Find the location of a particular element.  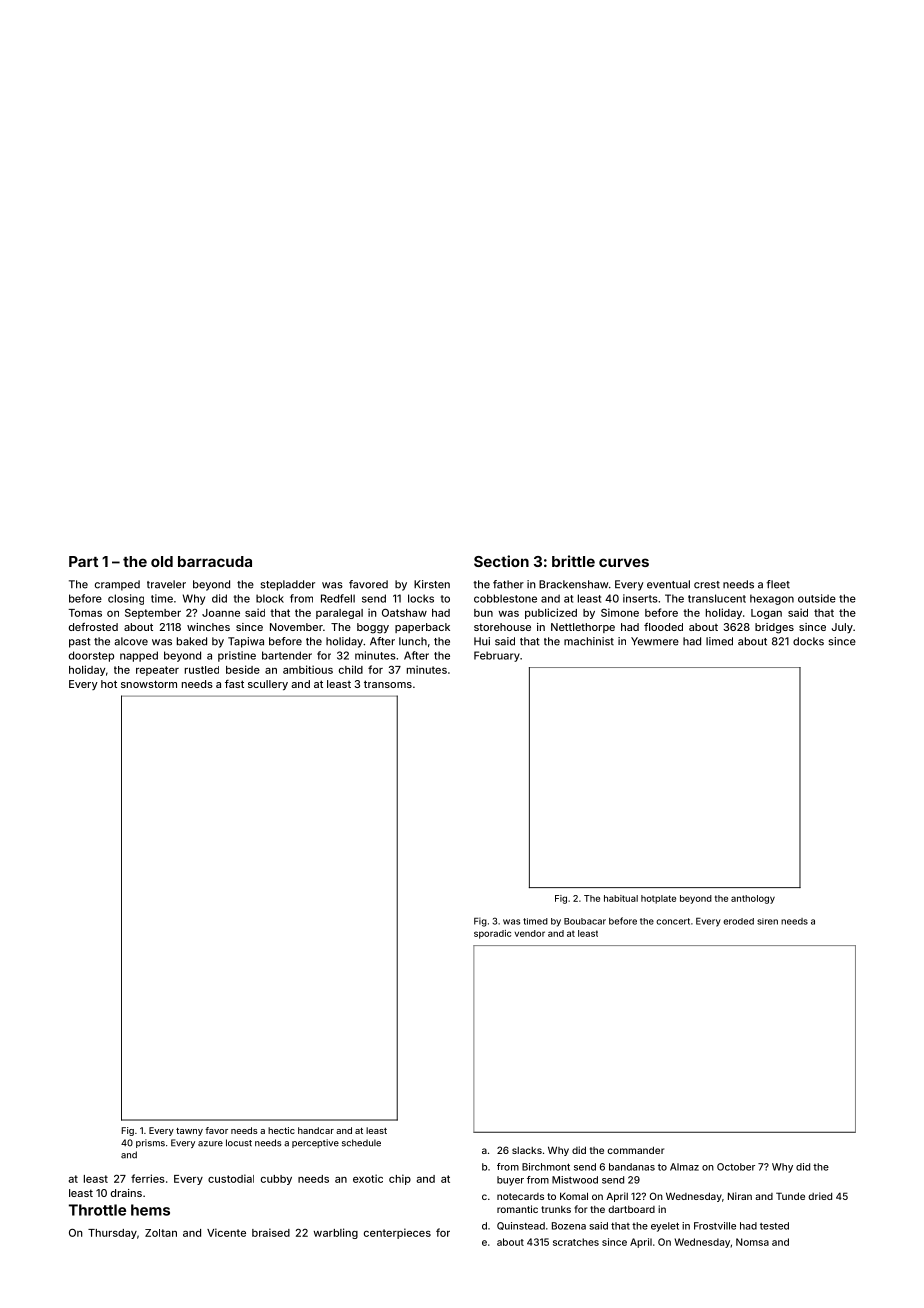

concert is located at coordinates (673, 921).
